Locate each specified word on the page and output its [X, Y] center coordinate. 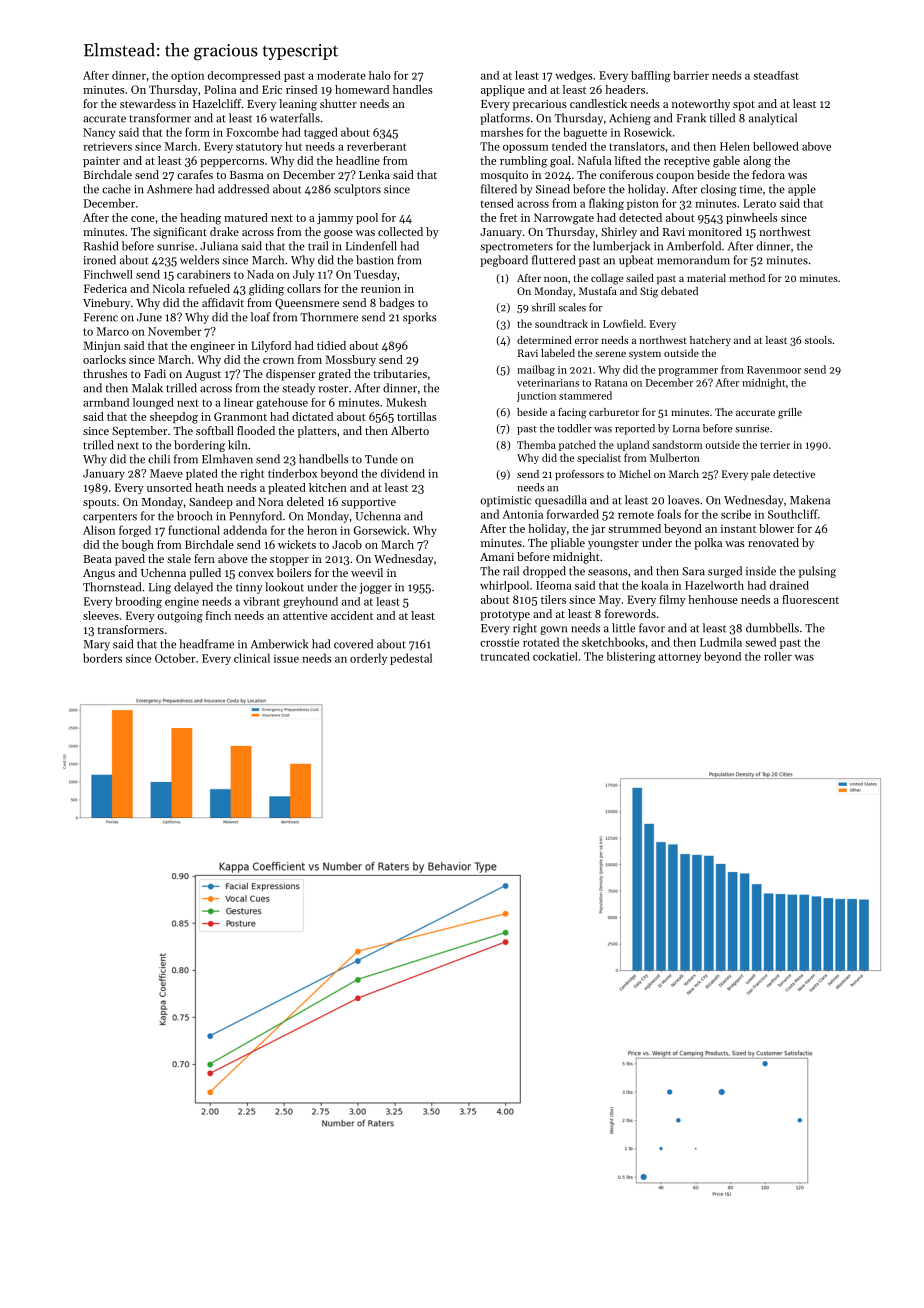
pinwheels [752, 218]
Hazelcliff [217, 103]
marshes [502, 132]
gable [726, 162]
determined [544, 340]
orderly [368, 659]
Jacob [347, 544]
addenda [245, 530]
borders [102, 658]
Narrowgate [564, 219]
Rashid [101, 246]
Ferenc [101, 317]
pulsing [817, 572]
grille [790, 413]
